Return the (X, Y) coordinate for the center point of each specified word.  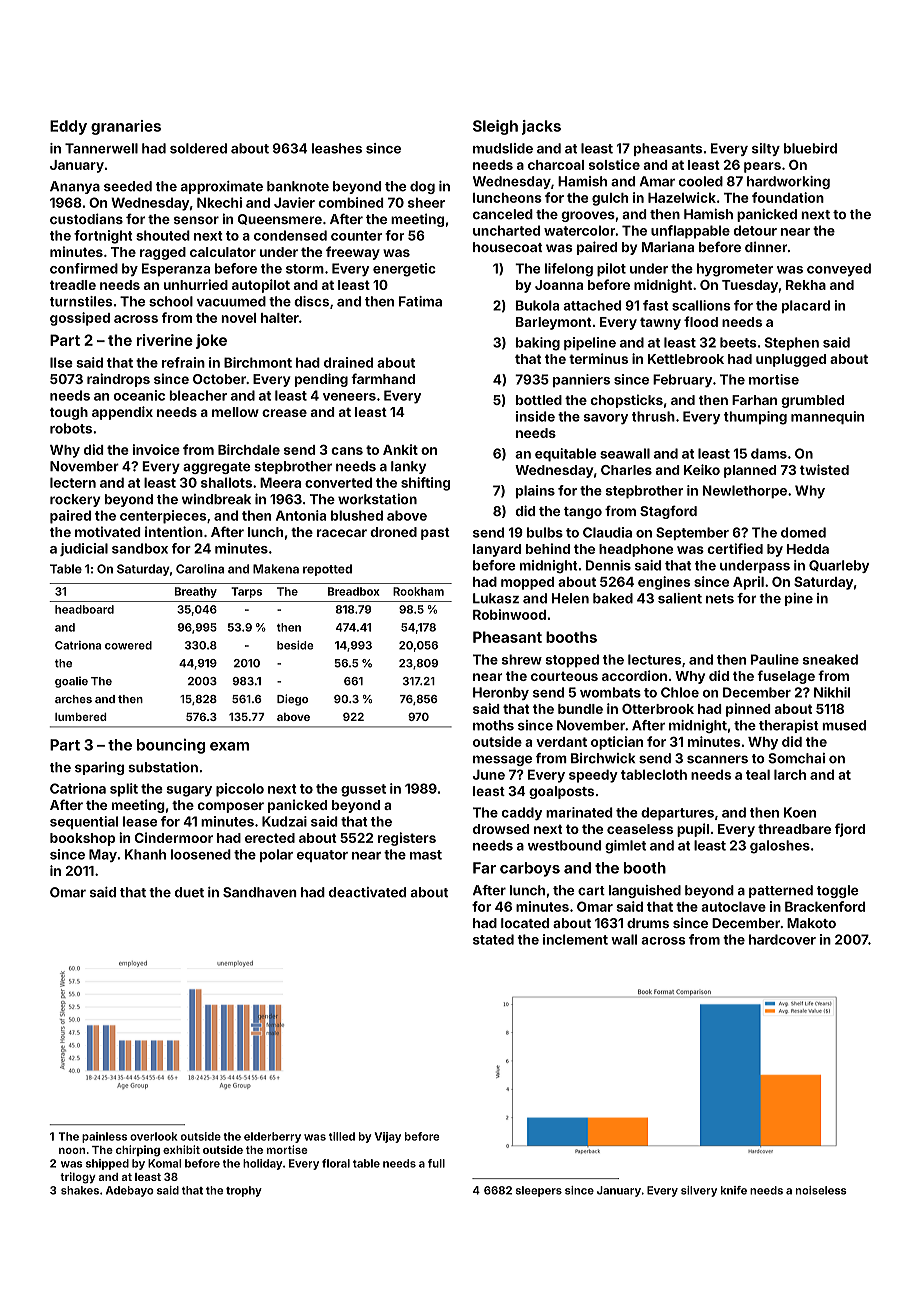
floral (336, 1163)
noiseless (821, 1190)
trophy (244, 1191)
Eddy (68, 127)
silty (766, 149)
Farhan (754, 400)
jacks (541, 127)
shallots (226, 482)
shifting (425, 484)
